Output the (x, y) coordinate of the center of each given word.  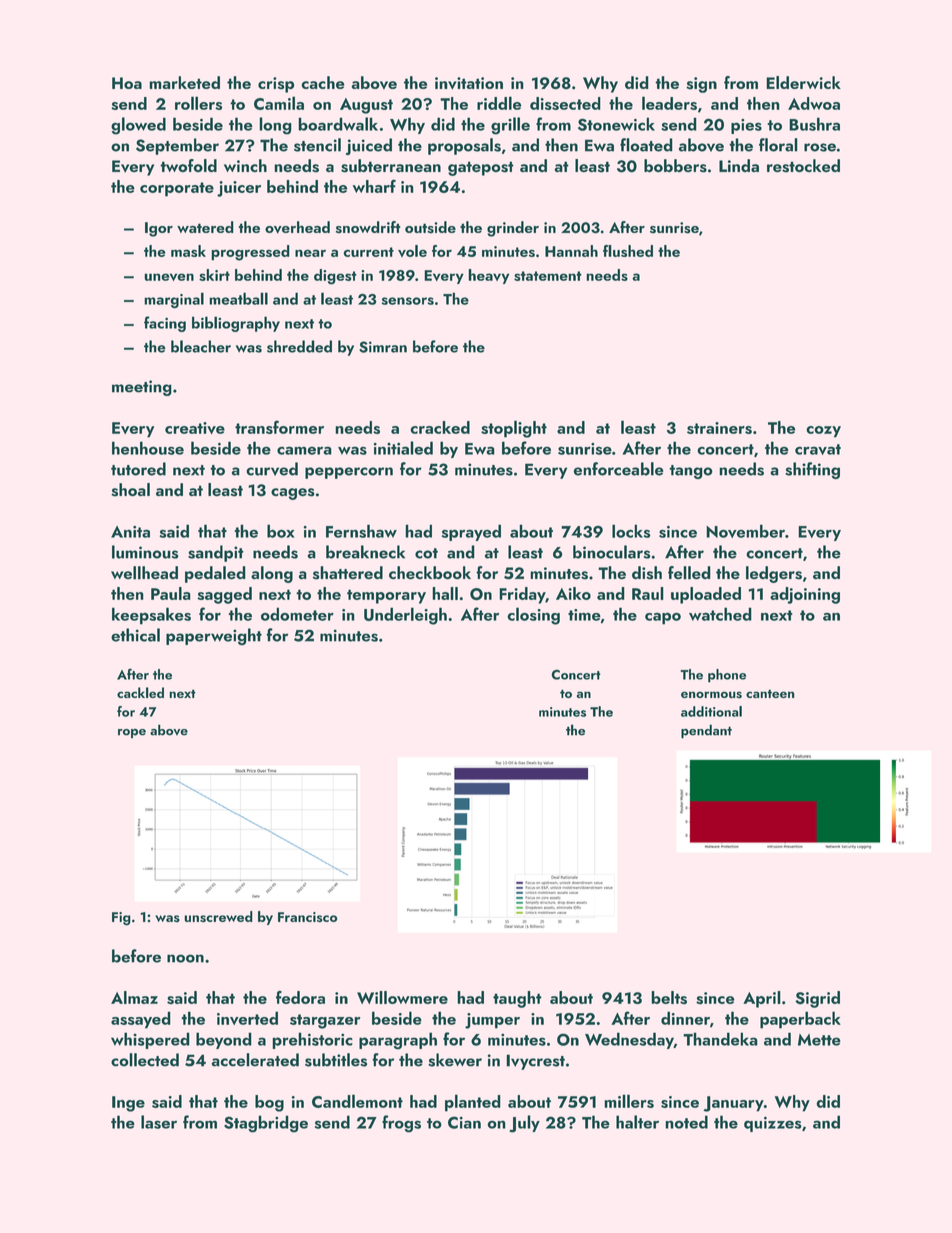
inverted (247, 1018)
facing (165, 324)
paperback (800, 1020)
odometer (297, 614)
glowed (138, 126)
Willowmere (402, 997)
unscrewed (218, 916)
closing (533, 616)
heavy (488, 276)
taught (517, 999)
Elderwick (803, 82)
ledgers (774, 574)
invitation (469, 83)
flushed (628, 251)
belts (669, 998)
